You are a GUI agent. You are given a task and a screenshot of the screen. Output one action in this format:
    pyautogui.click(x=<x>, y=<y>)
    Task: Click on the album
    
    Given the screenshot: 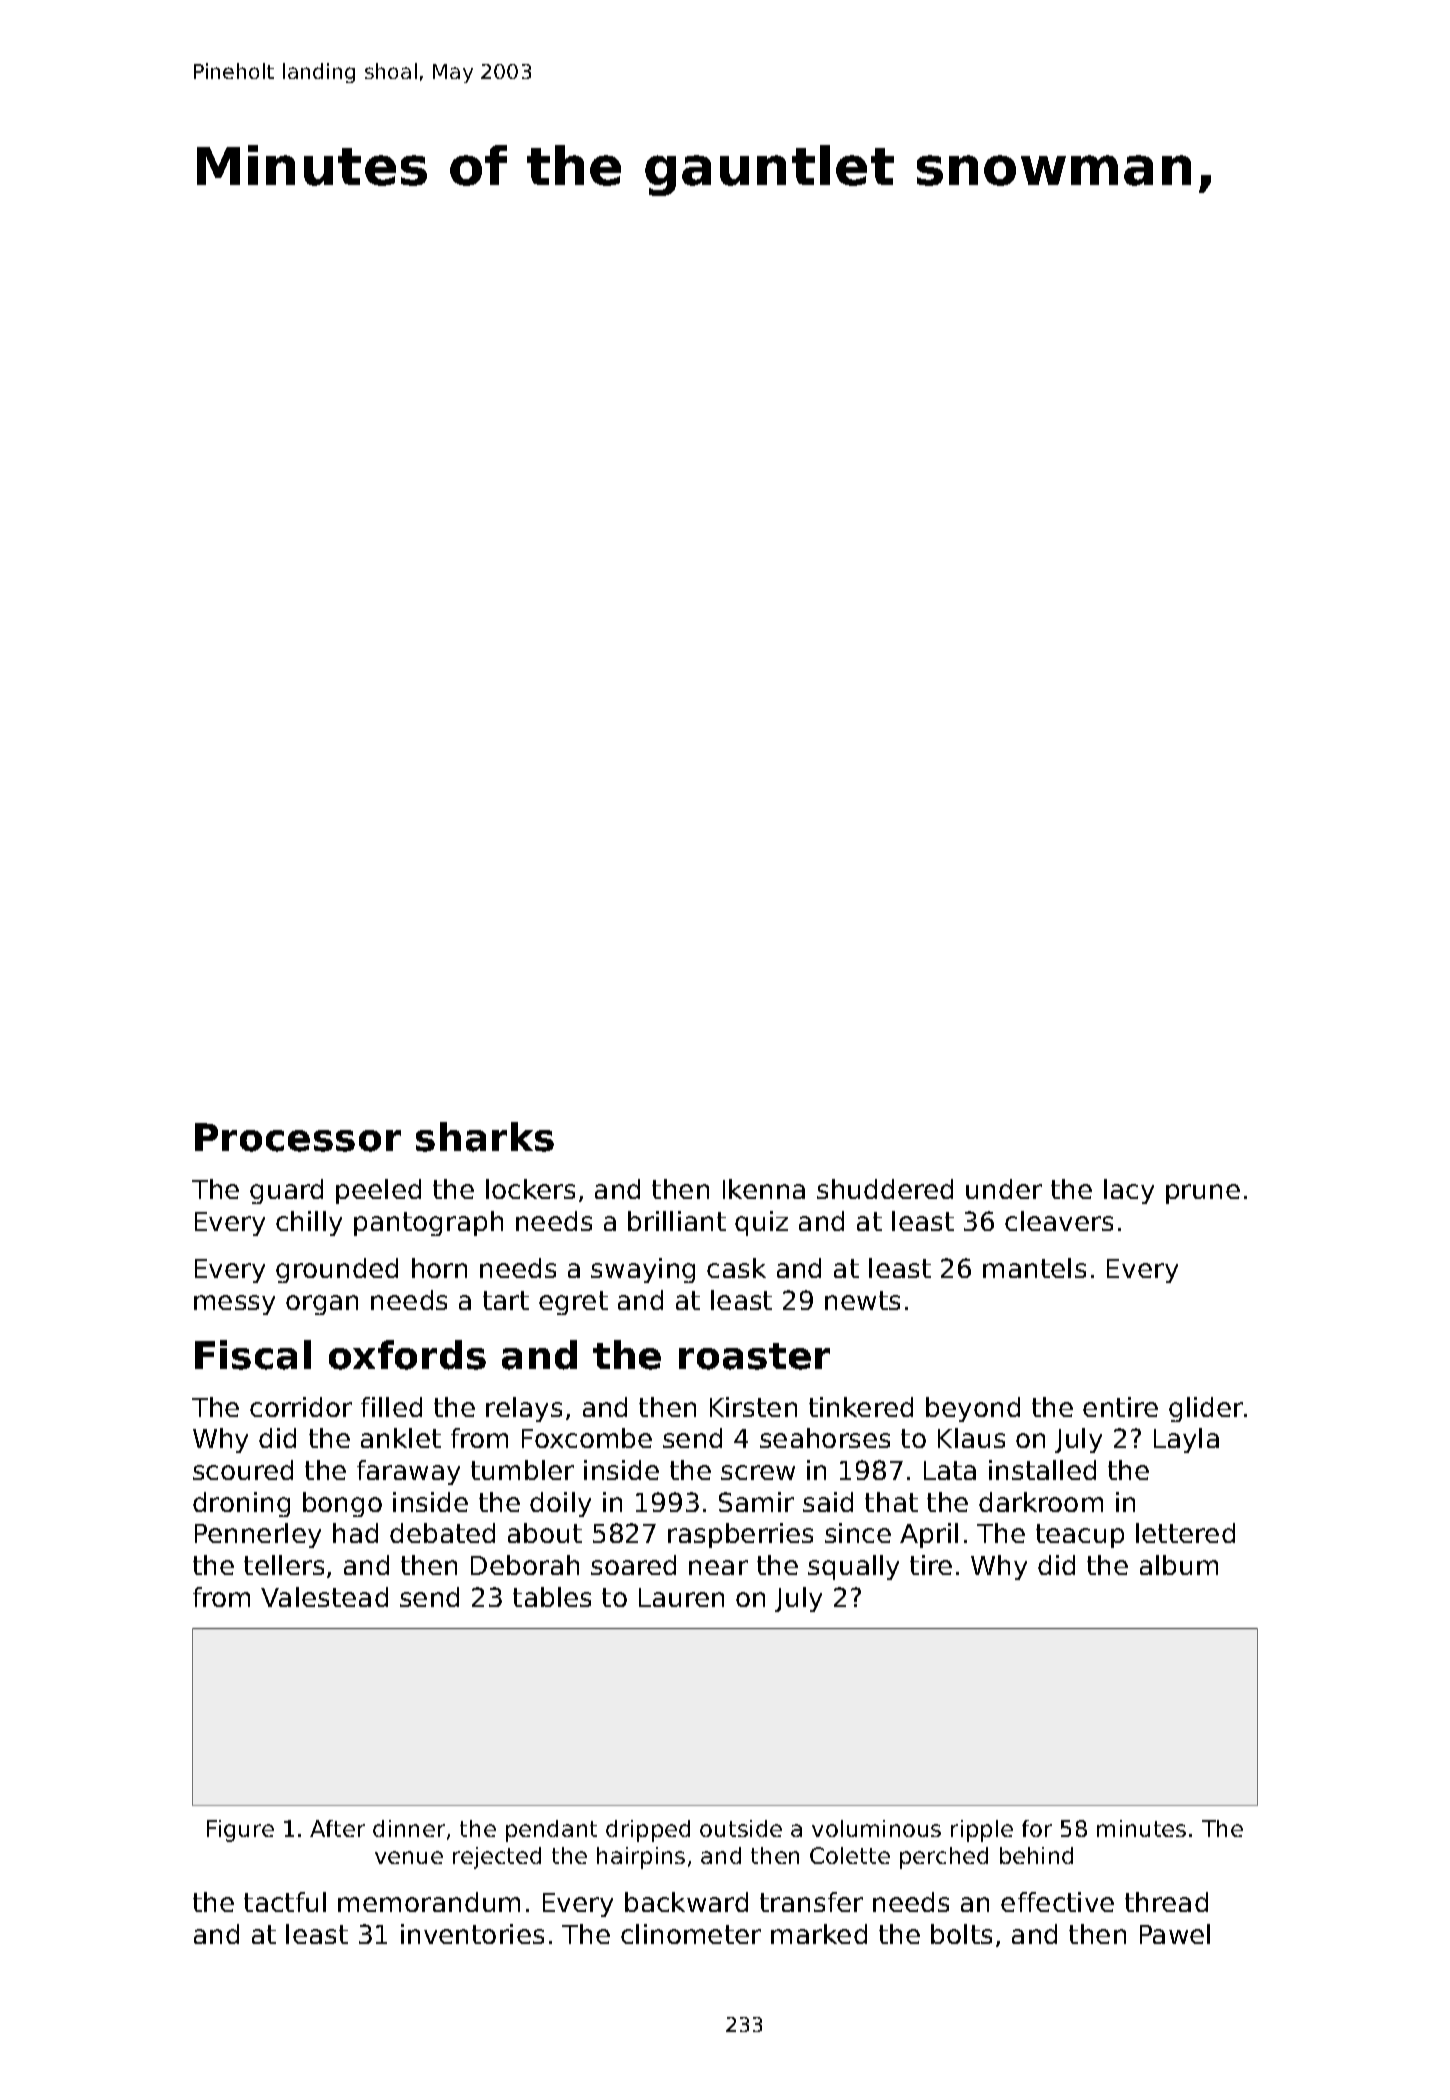 What is the action you would take?
    pyautogui.click(x=1179, y=1565)
